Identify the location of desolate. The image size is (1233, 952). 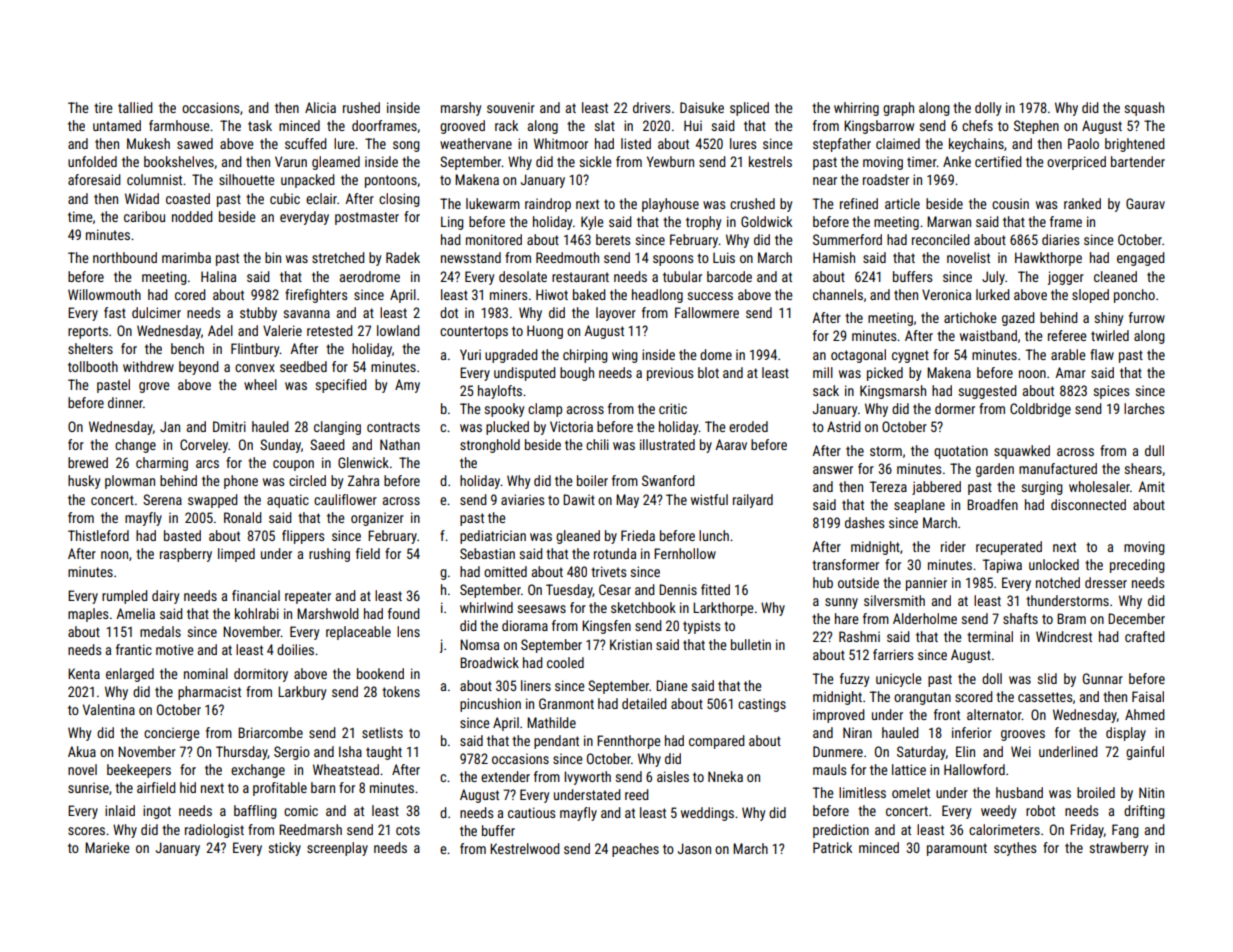
(523, 276).
